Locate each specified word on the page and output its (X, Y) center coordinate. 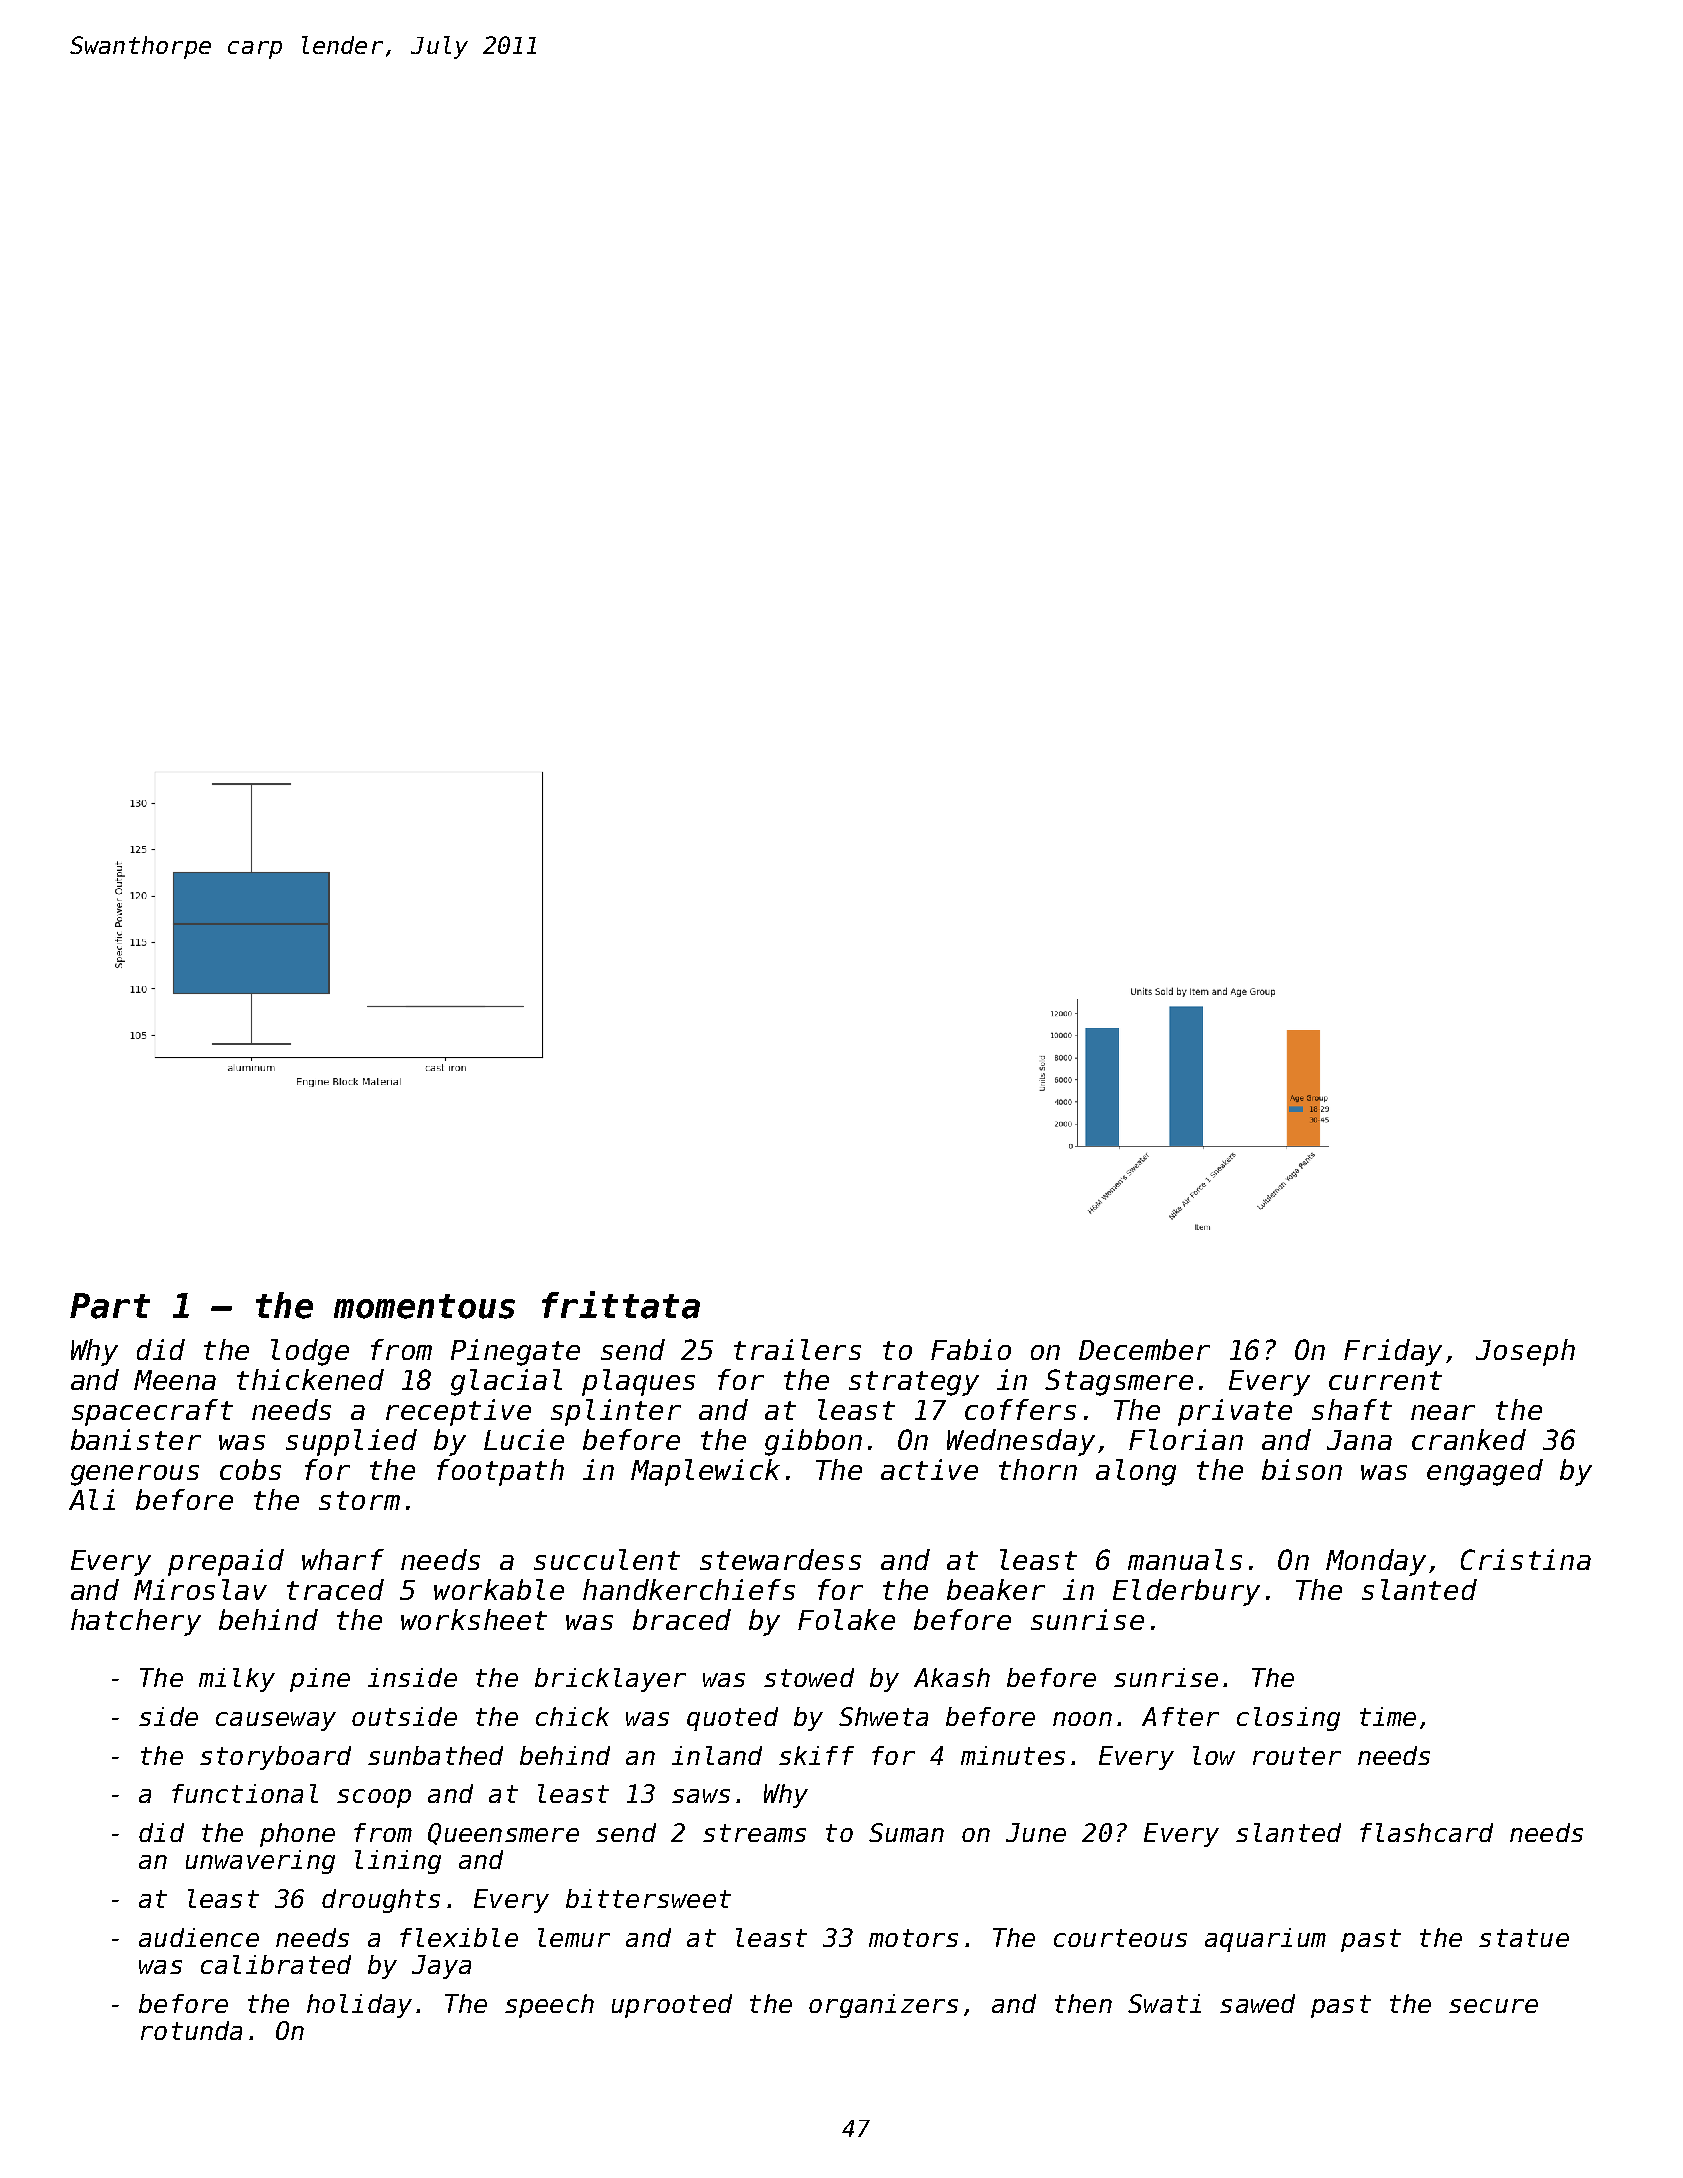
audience (199, 1937)
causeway (276, 1721)
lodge (310, 1352)
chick (572, 1716)
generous (135, 1475)
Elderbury (1186, 1592)
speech (549, 2006)
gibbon (813, 1442)
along (1136, 1472)
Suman (906, 1832)
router (1297, 1756)
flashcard (1426, 1832)
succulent (607, 1559)
